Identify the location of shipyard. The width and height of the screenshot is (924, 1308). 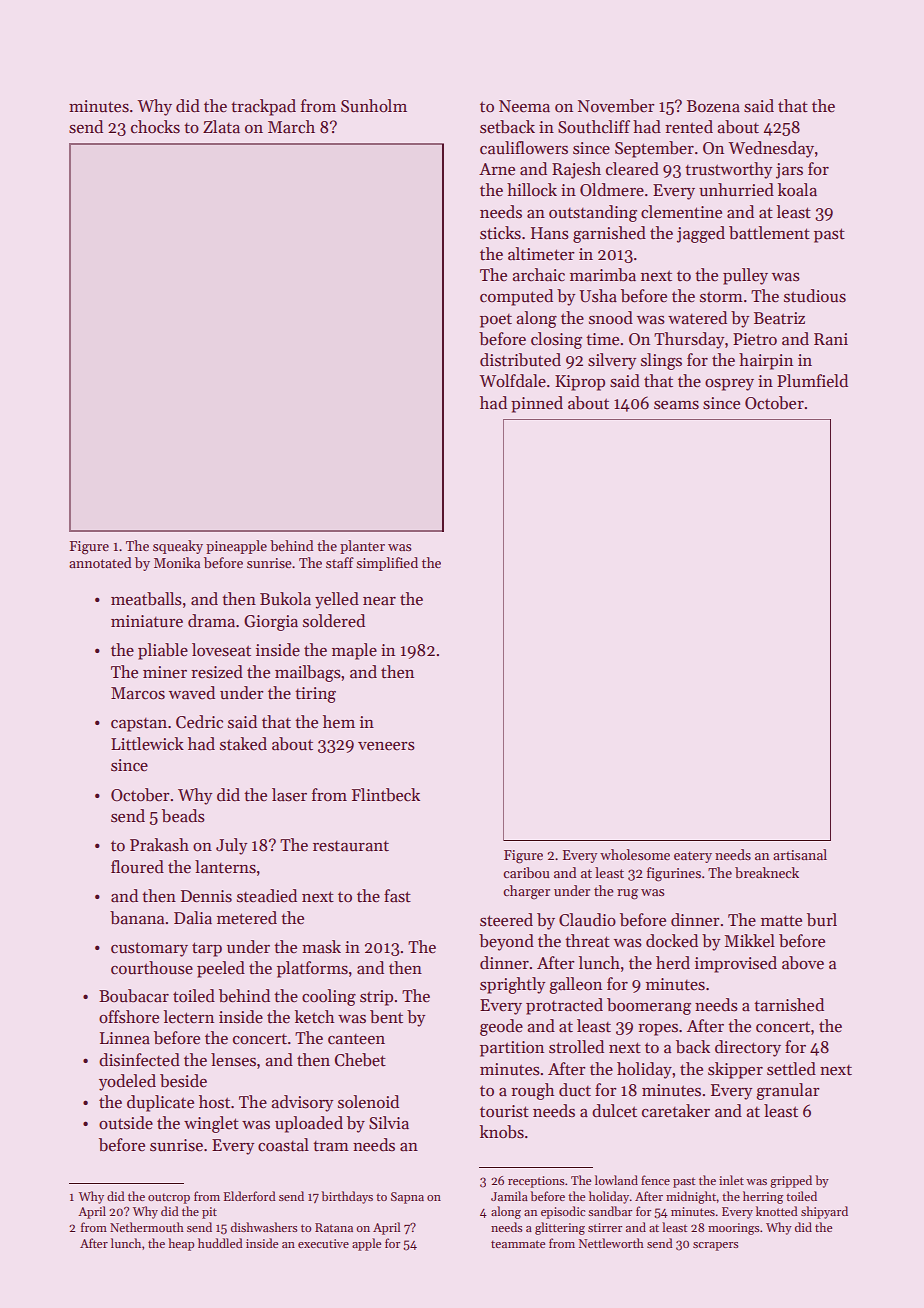
(824, 1212).
